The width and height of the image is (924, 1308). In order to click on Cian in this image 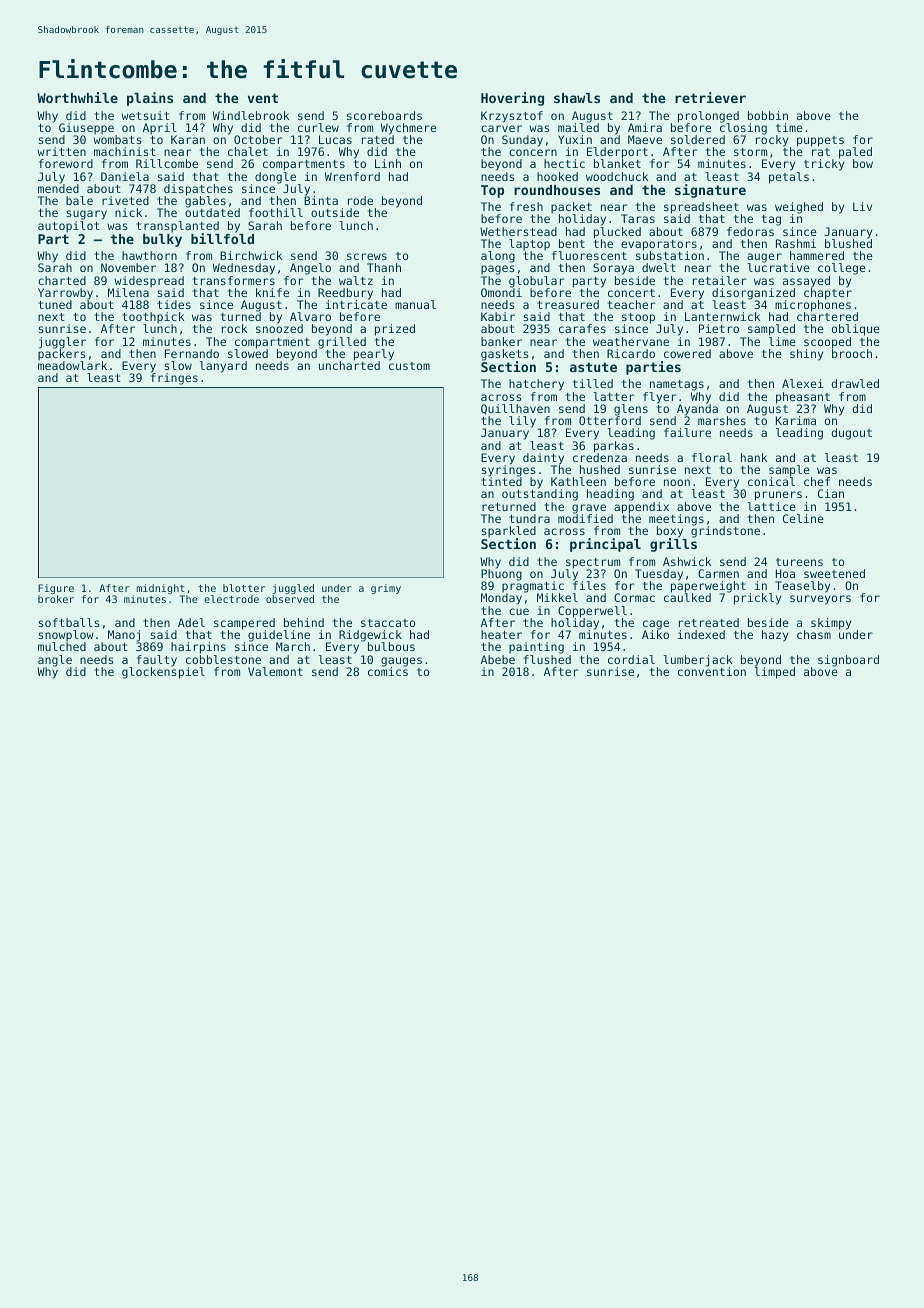, I will do `click(831, 493)`.
